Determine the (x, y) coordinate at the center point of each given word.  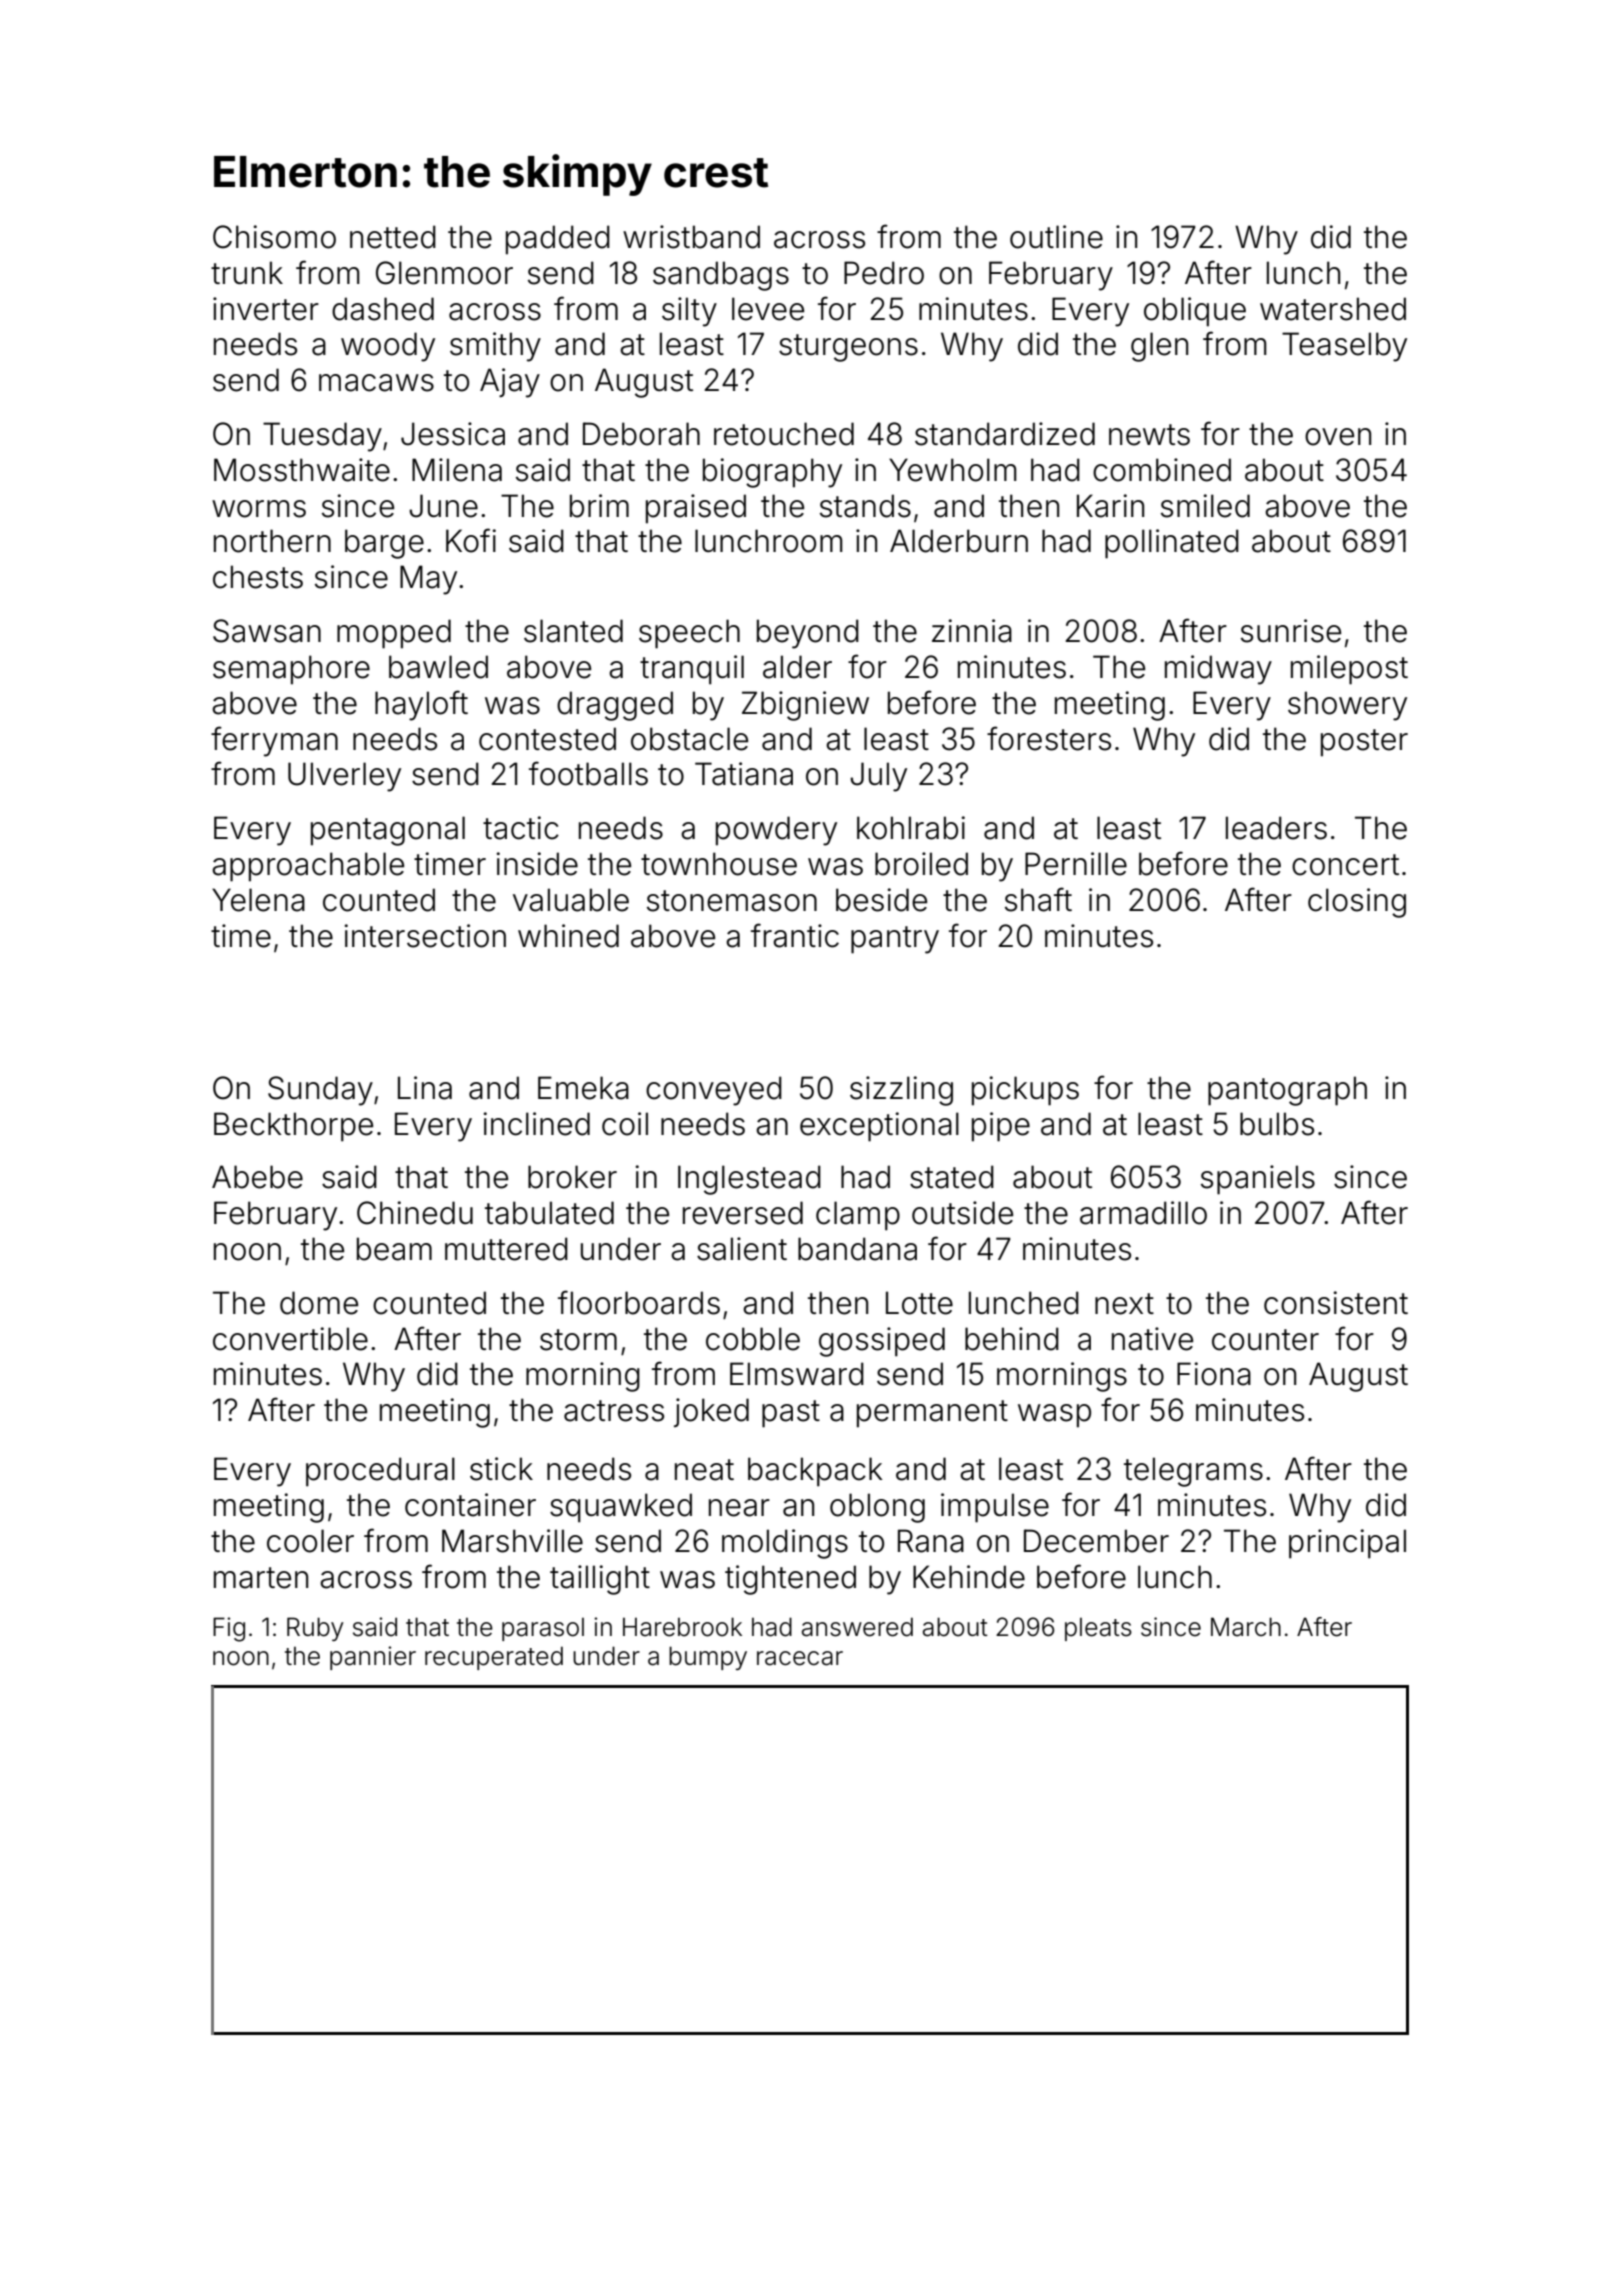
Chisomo (274, 237)
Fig (229, 1629)
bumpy (708, 1658)
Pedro (884, 273)
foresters (1049, 738)
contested (547, 739)
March (1246, 1627)
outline (1056, 237)
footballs (588, 773)
